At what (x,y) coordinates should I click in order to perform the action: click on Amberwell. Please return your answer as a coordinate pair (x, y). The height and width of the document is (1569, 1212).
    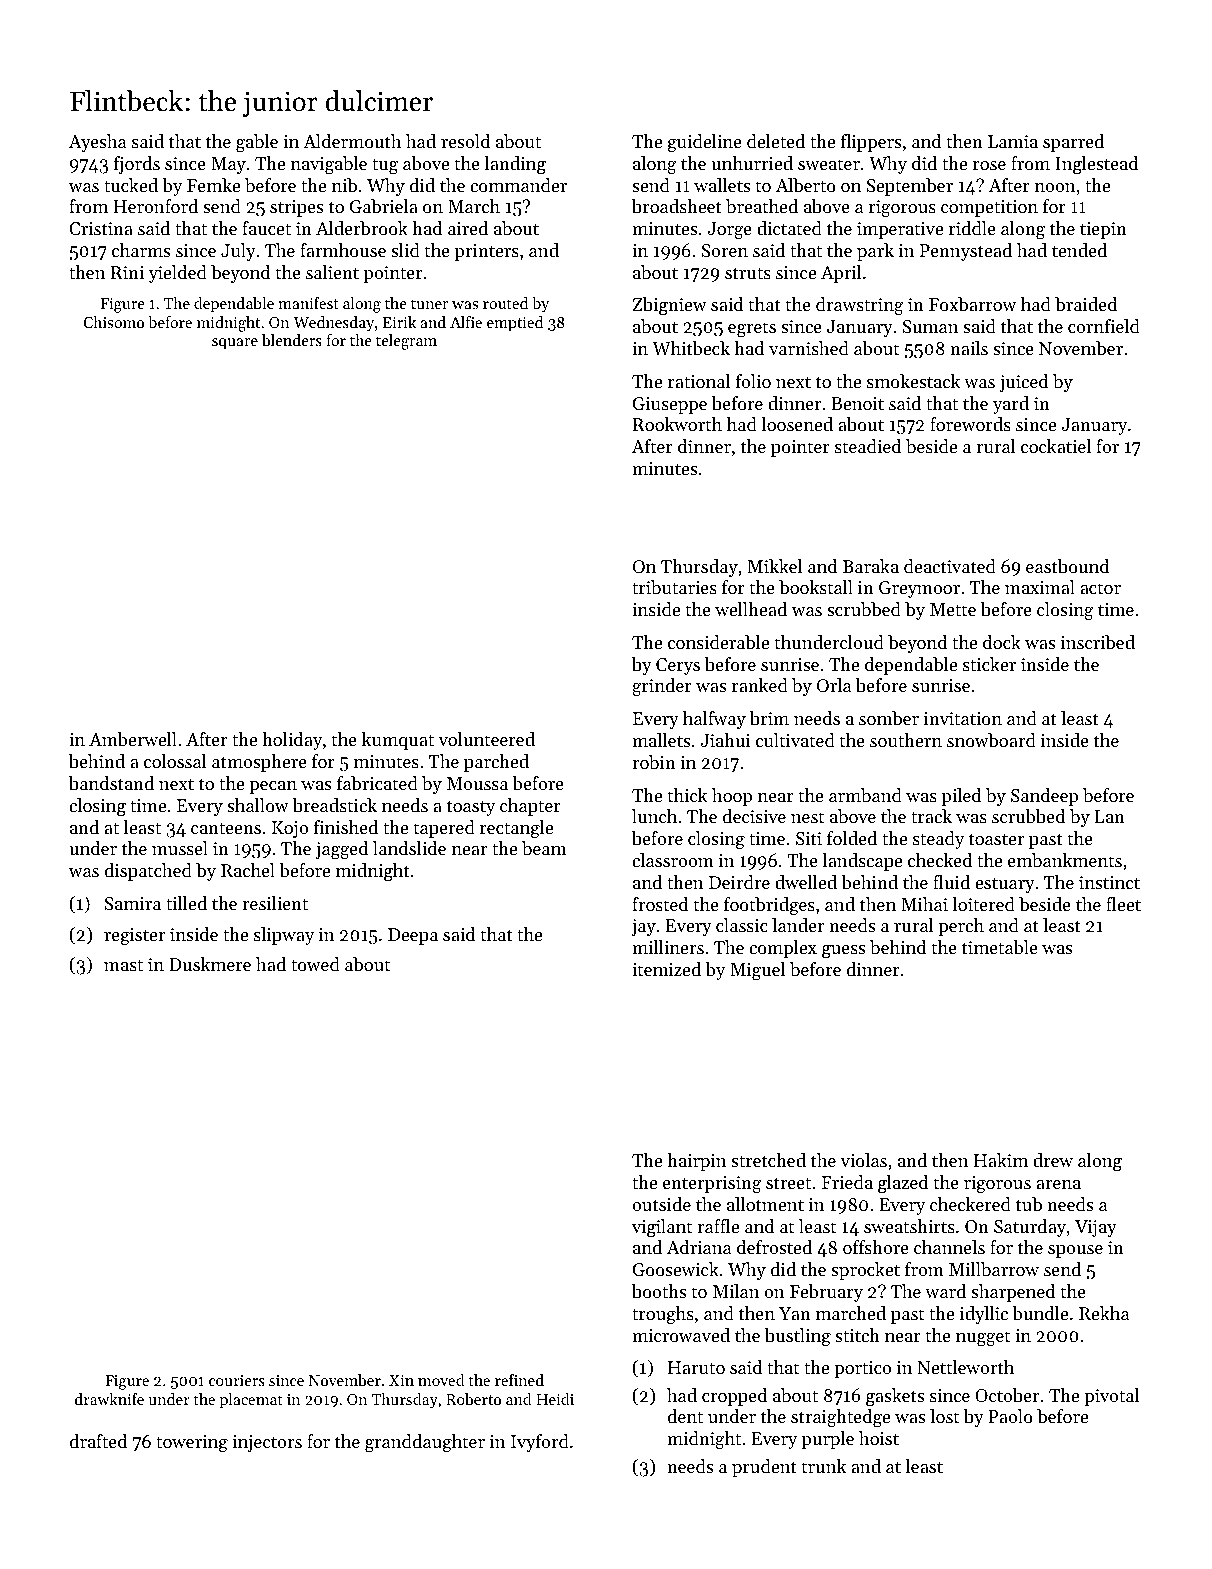
    Looking at the image, I should click on (133, 739).
